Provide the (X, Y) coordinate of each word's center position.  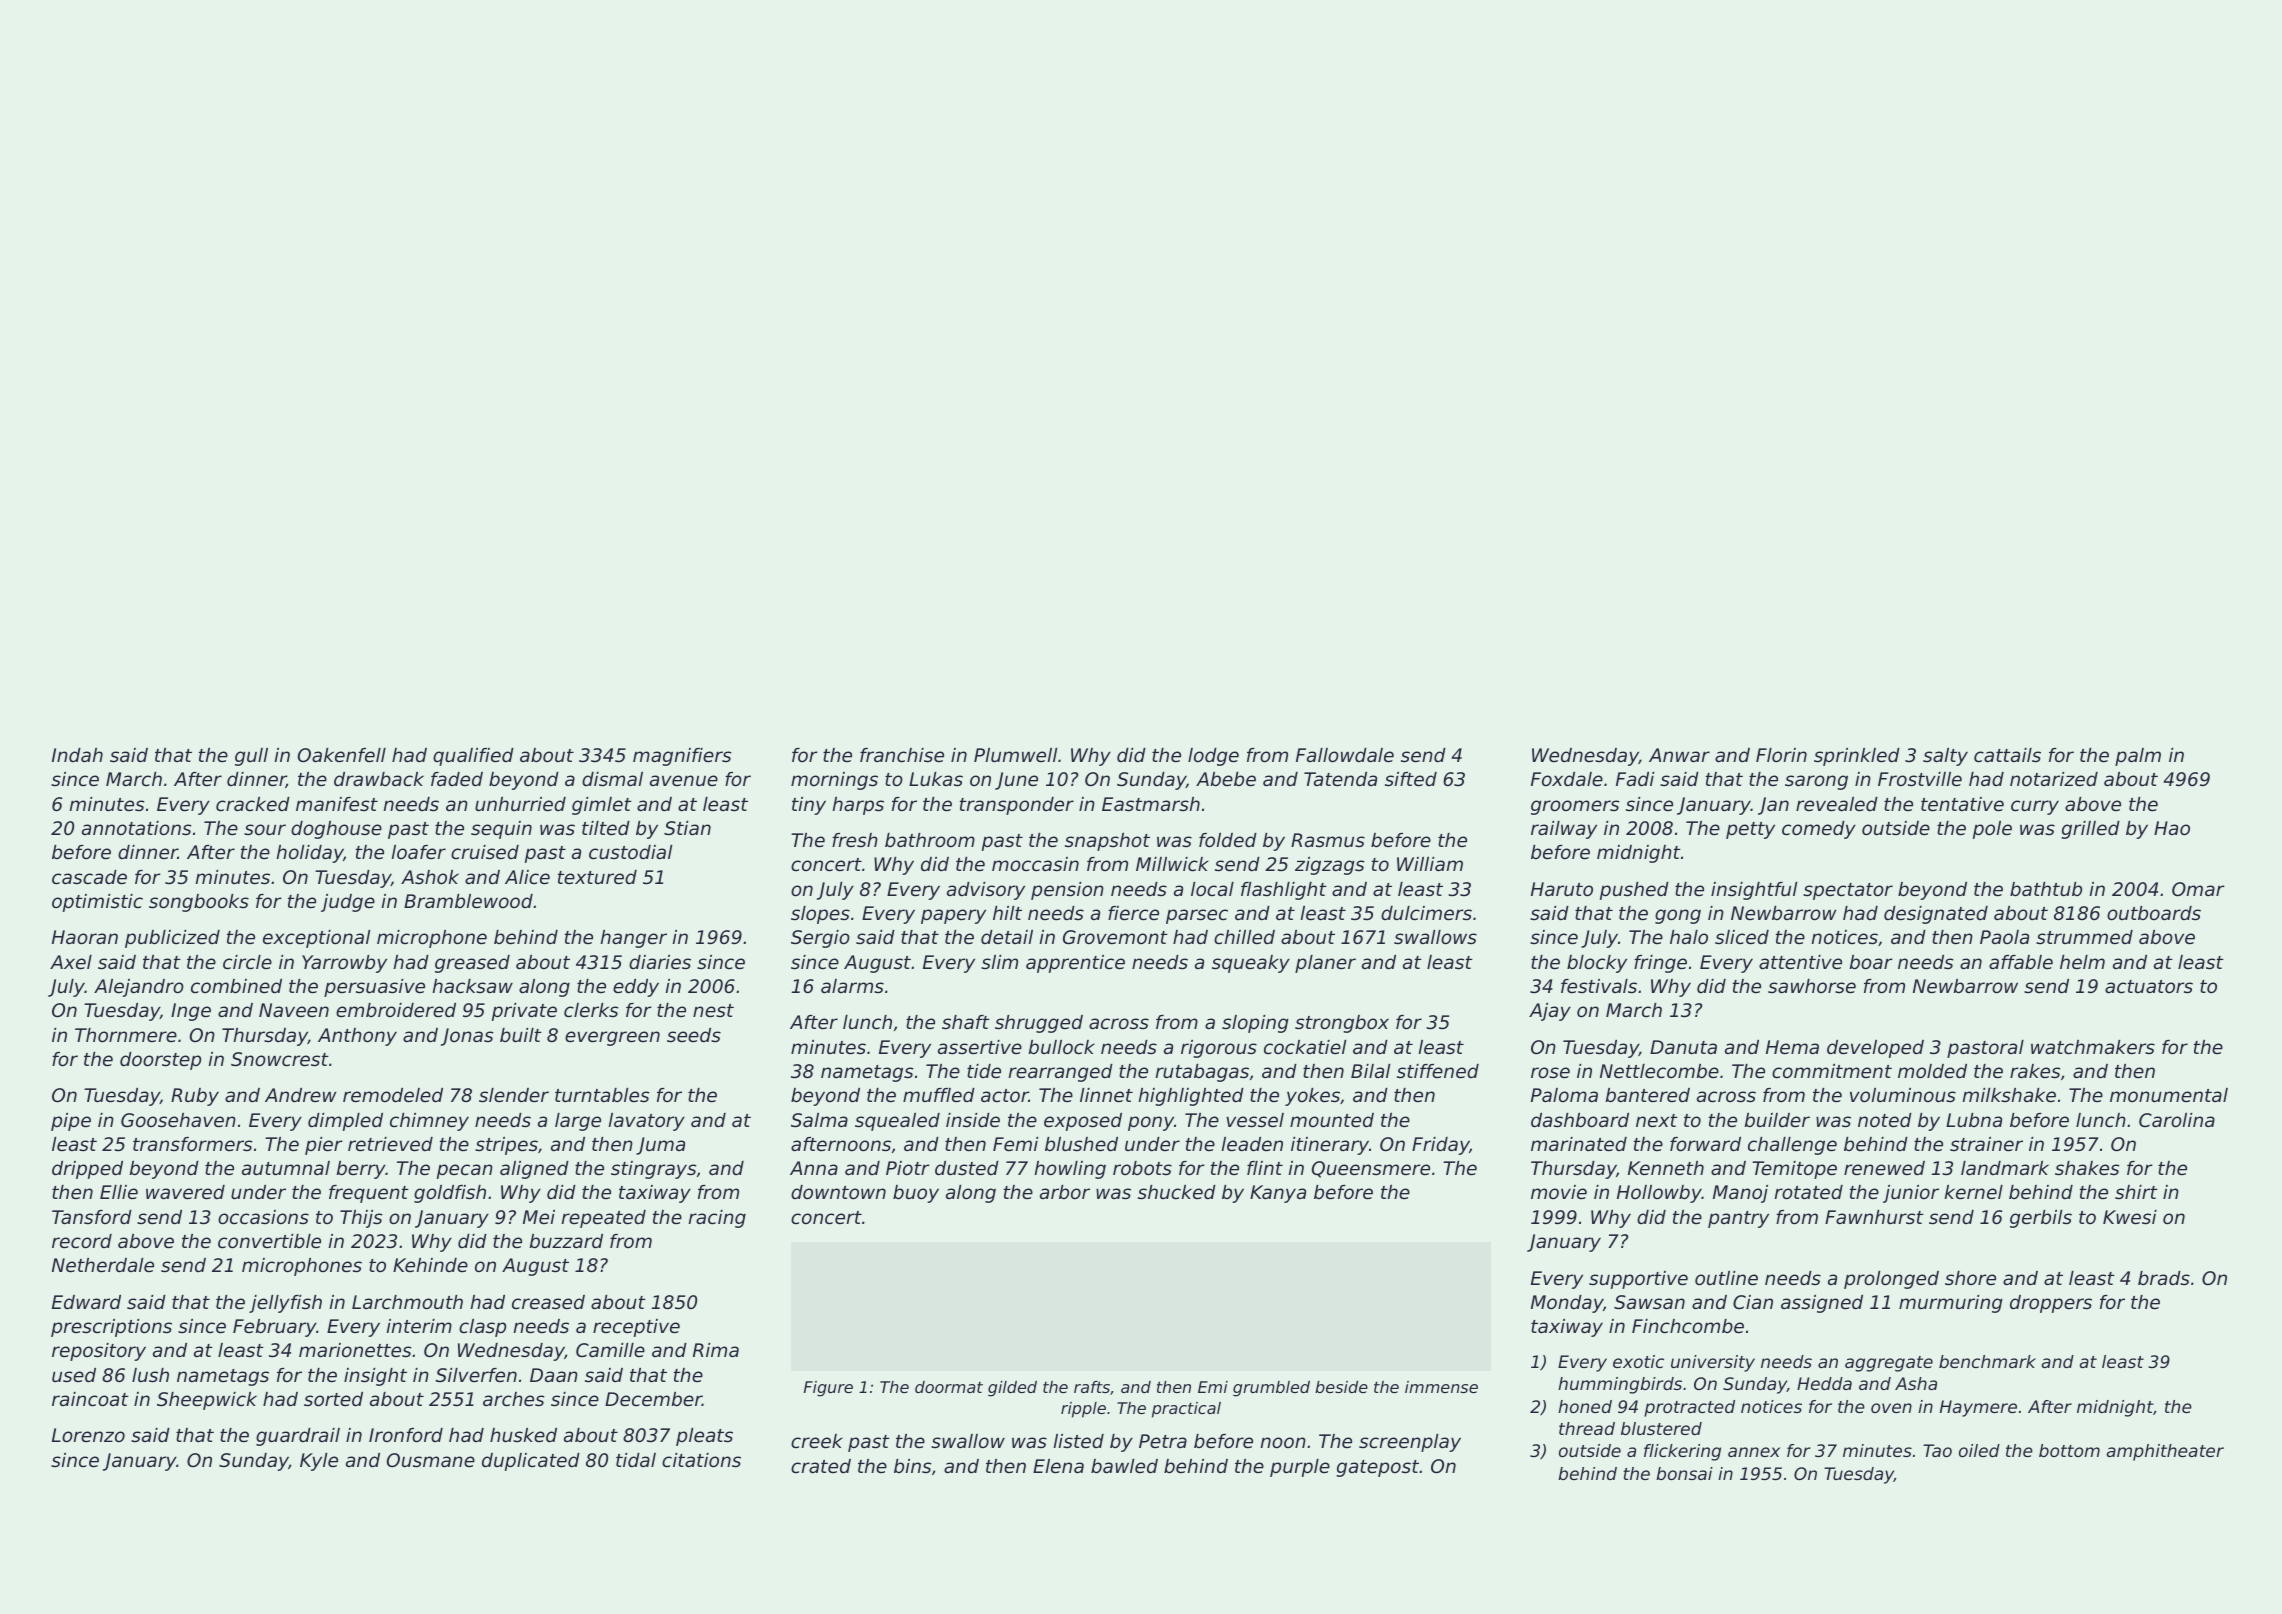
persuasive (374, 988)
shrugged (1039, 1024)
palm (2138, 757)
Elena (1058, 1466)
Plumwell (1015, 755)
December (653, 1399)
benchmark (1987, 1361)
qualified (473, 757)
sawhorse (1812, 986)
